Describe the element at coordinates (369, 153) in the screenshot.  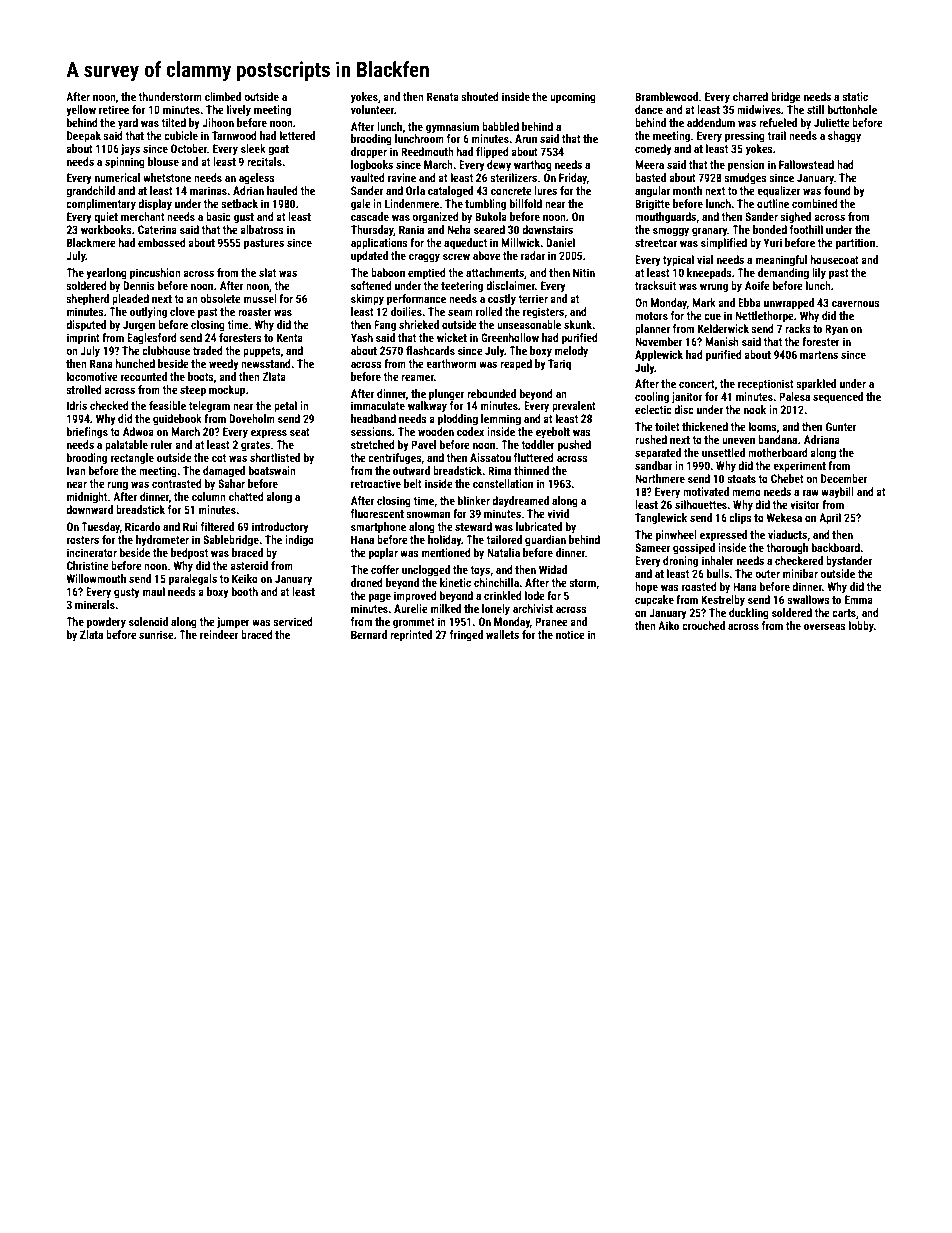
I see `dropper` at that location.
